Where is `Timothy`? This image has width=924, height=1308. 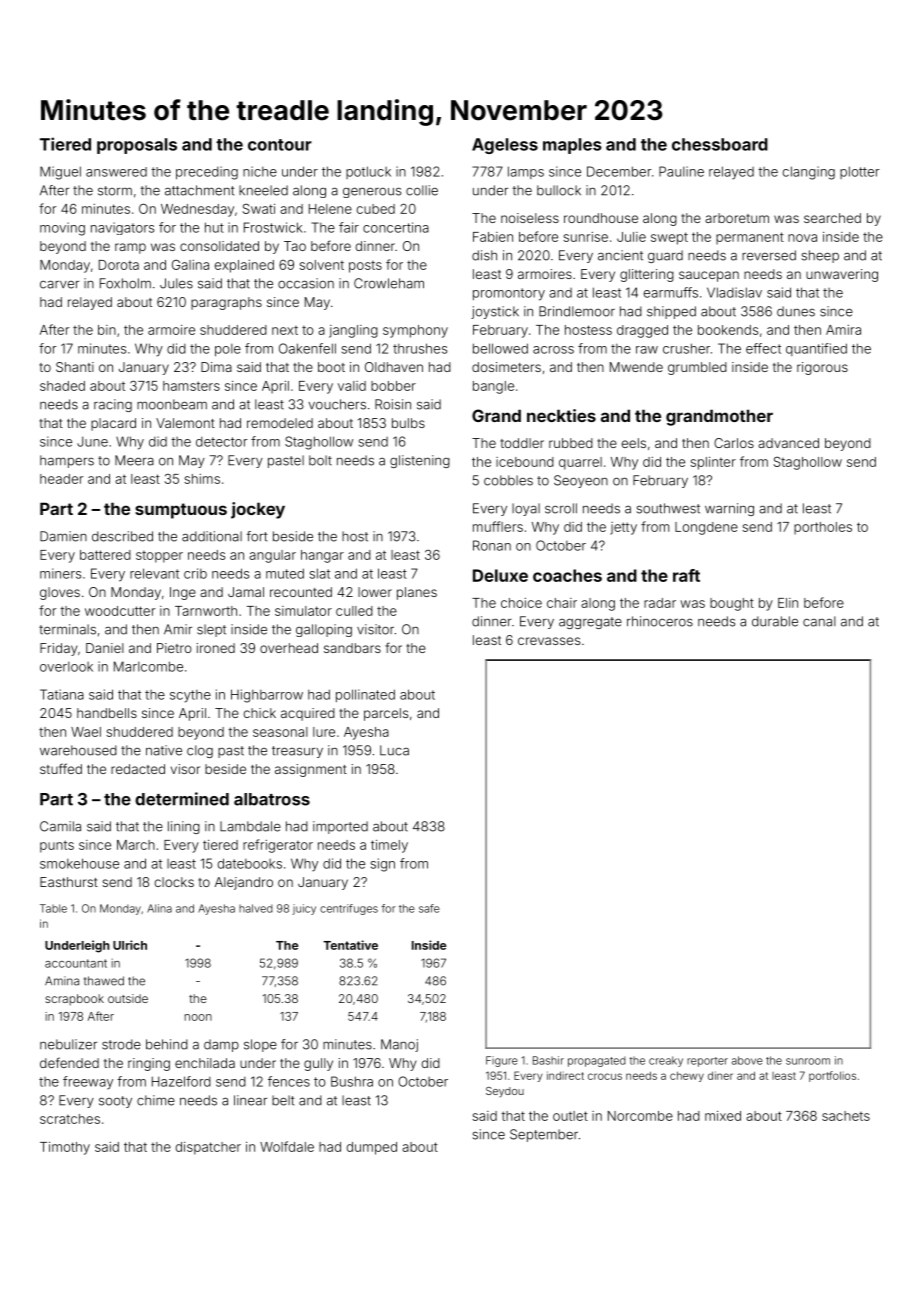
Timothy is located at coordinates (65, 1148).
